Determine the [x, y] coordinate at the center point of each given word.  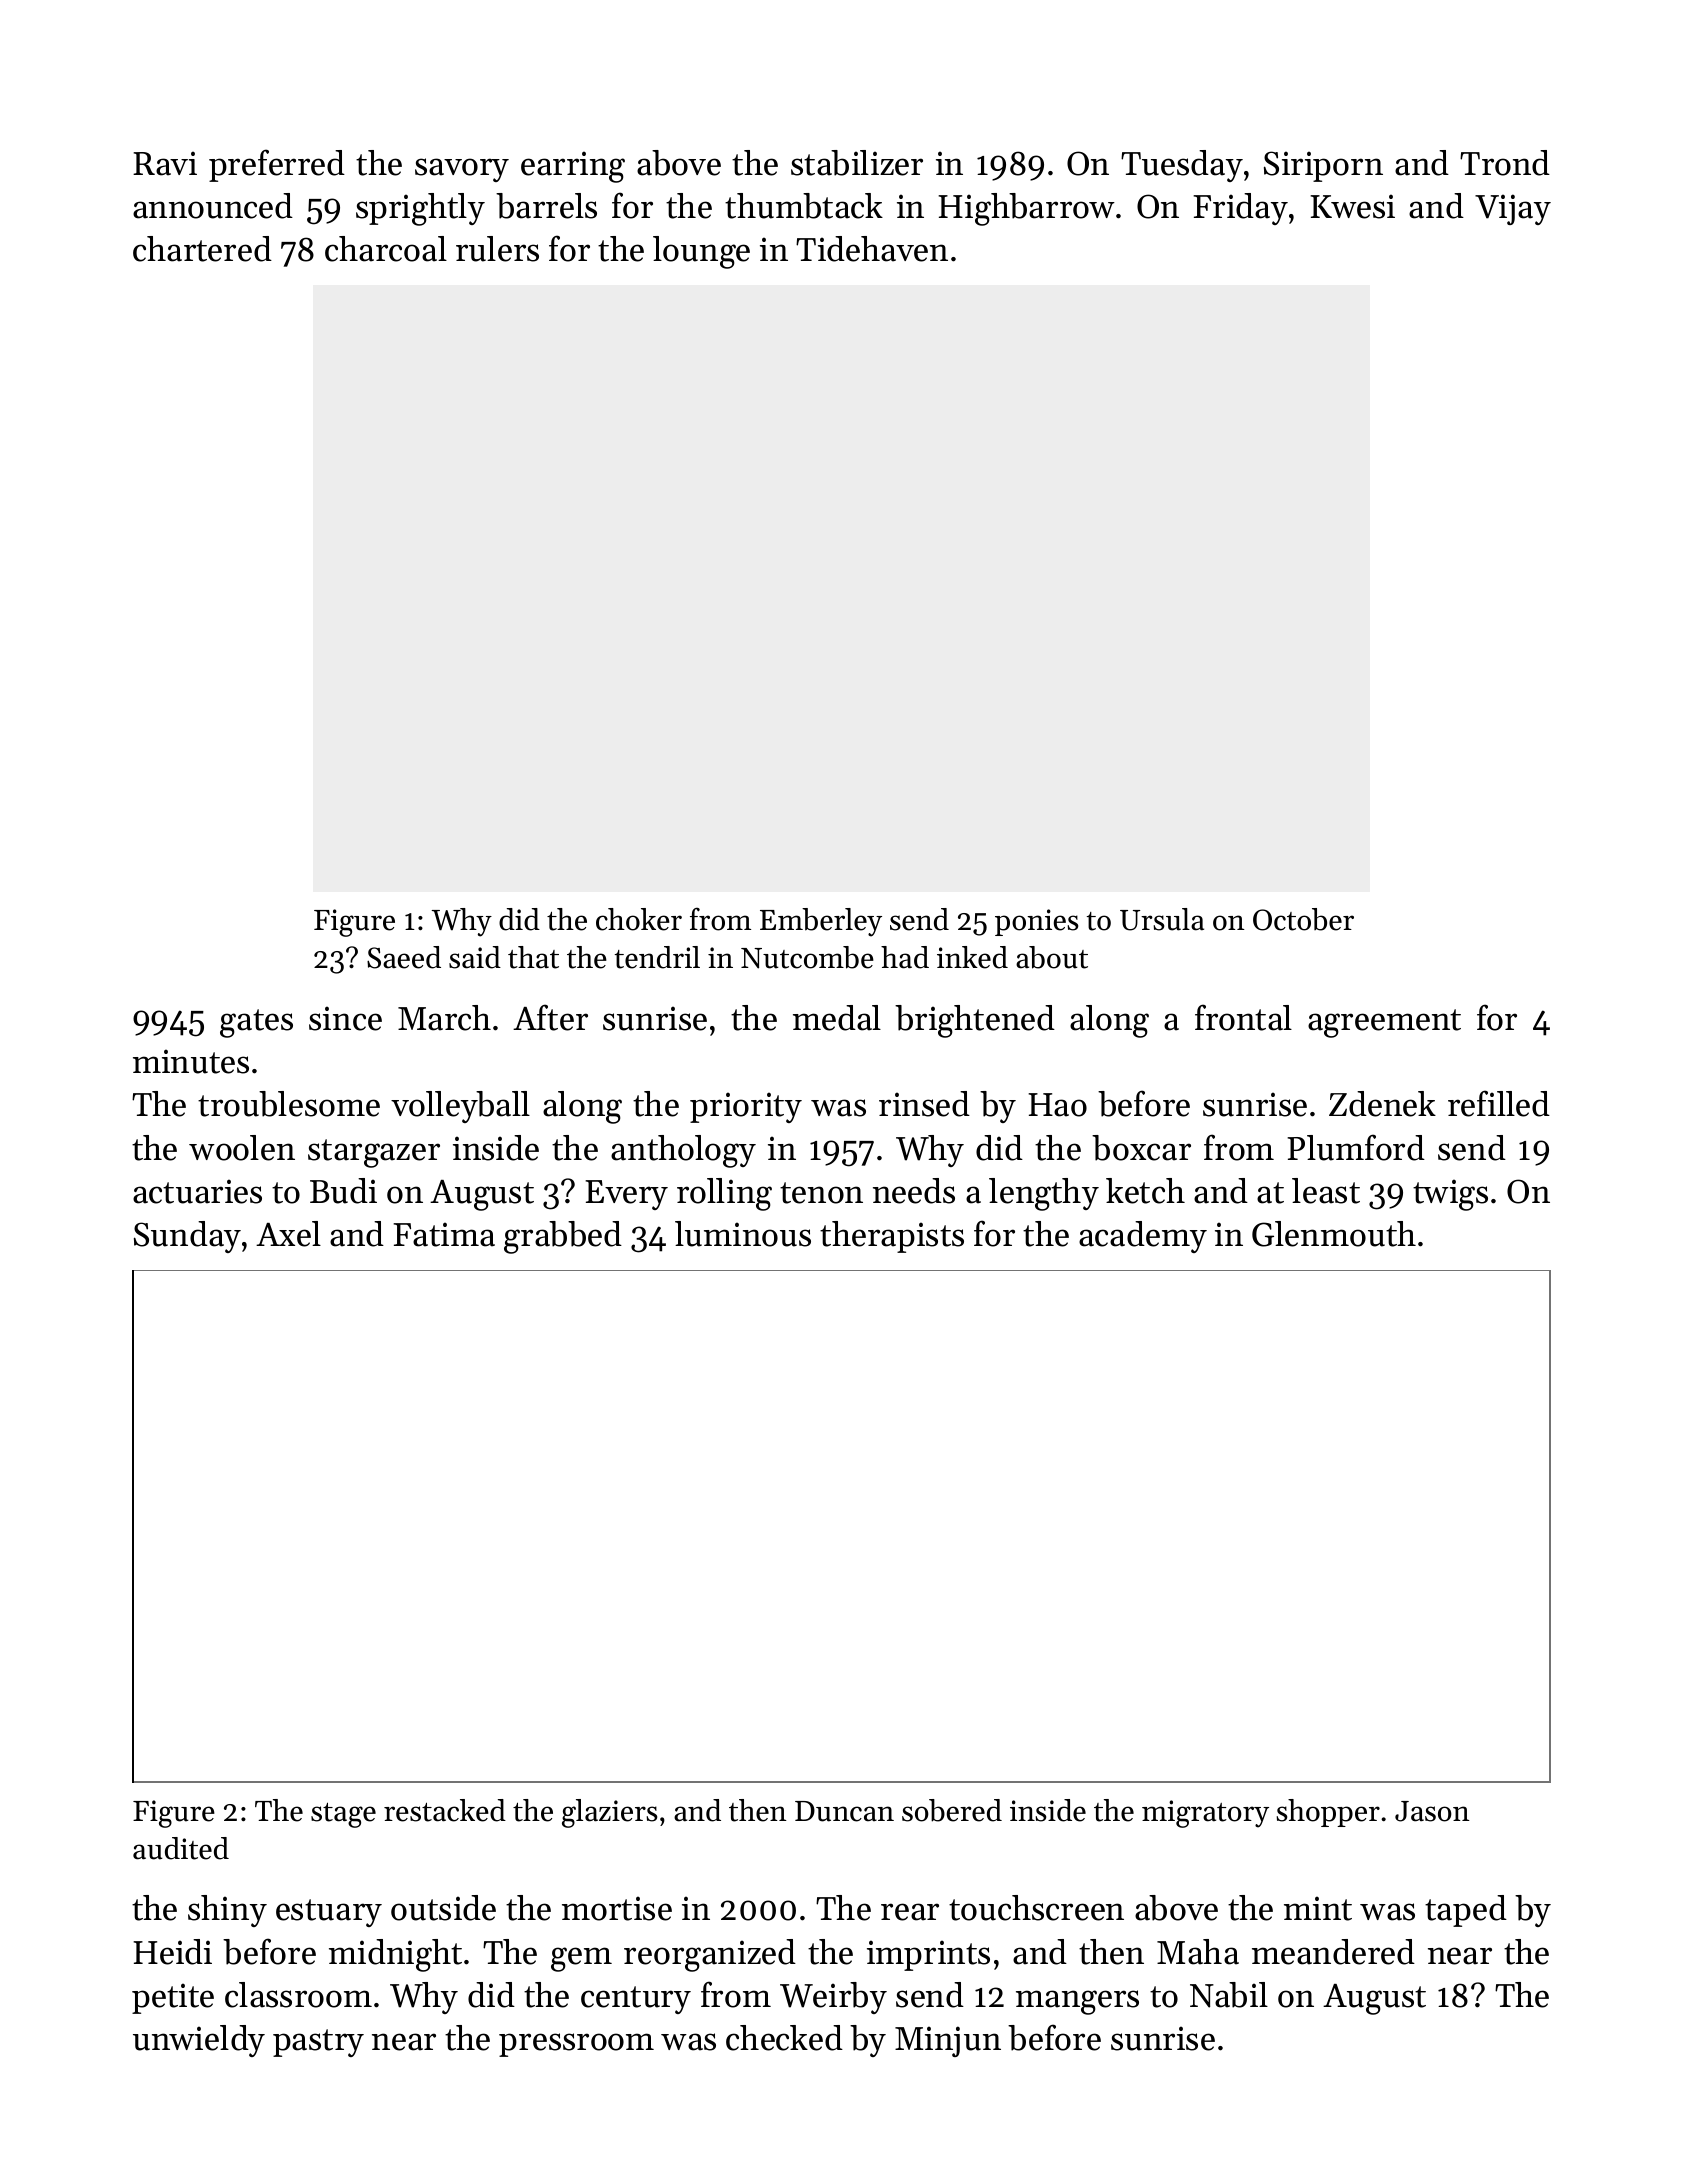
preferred [277, 165]
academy [1143, 1237]
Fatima [444, 1234]
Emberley [821, 922]
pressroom [576, 2045]
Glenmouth [1334, 1234]
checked [784, 2038]
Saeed [404, 957]
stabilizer [857, 163]
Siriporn [1323, 166]
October [1303, 919]
